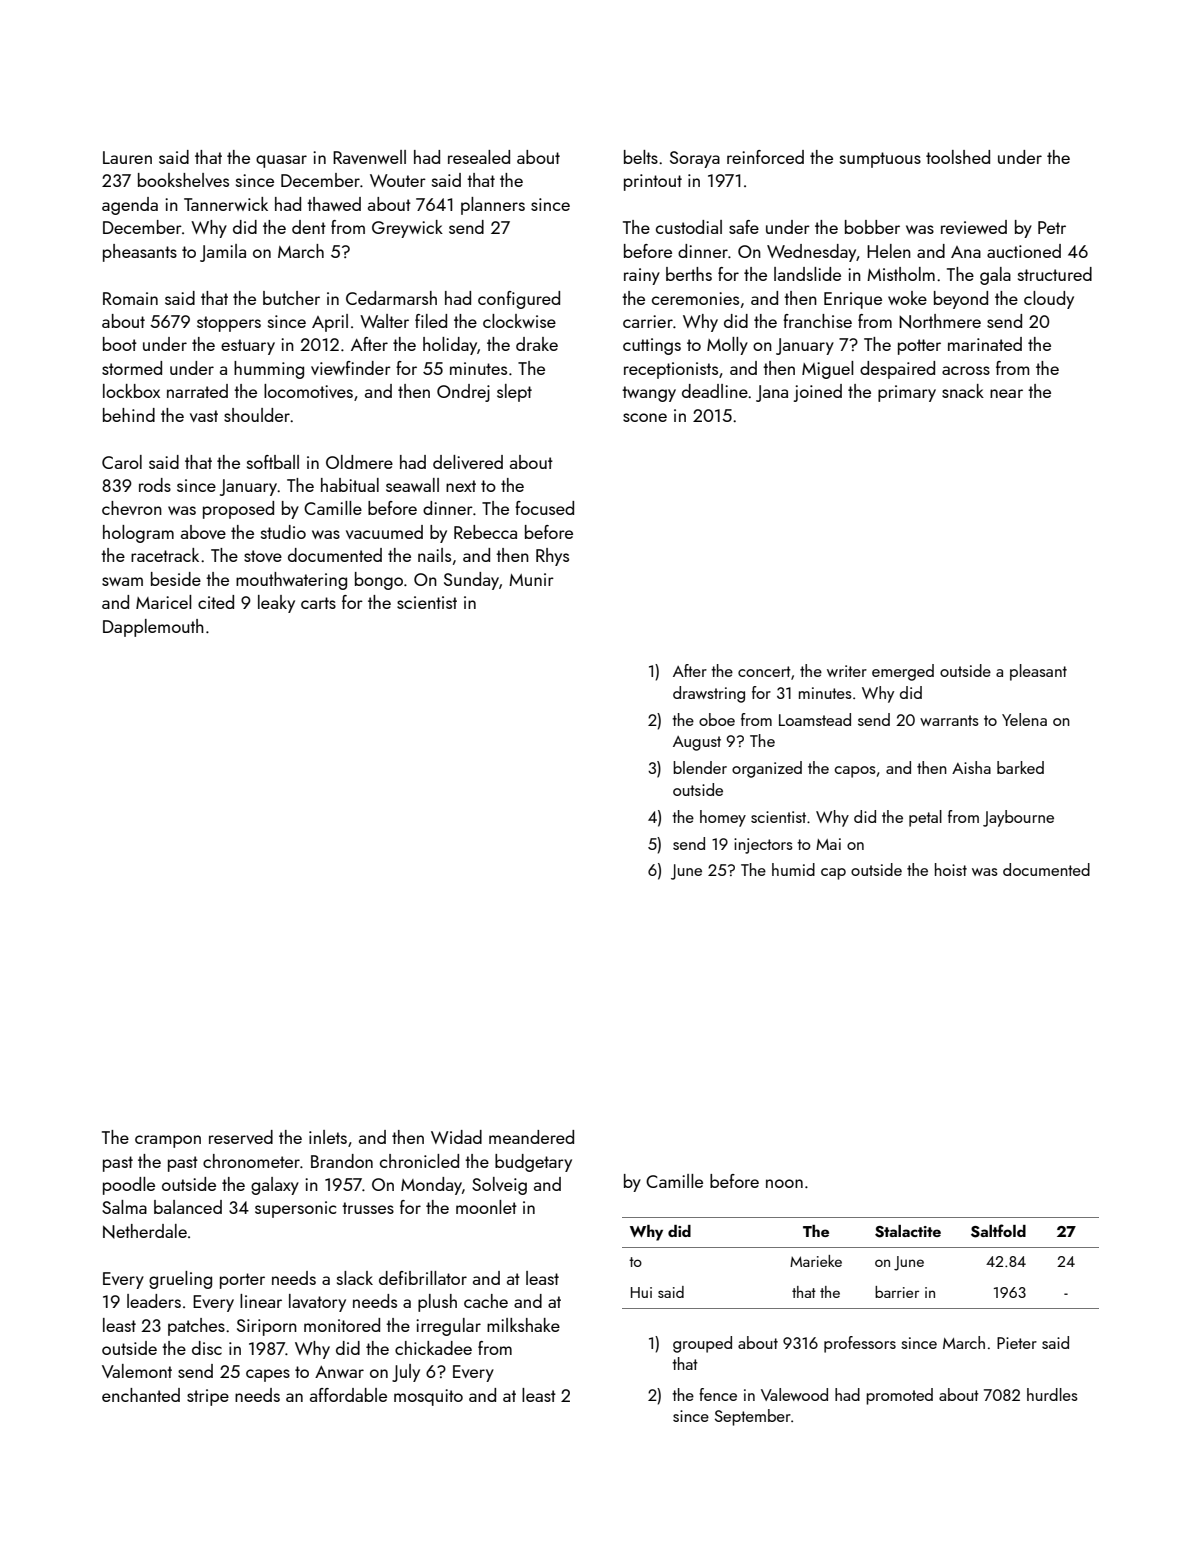  What do you see at coordinates (645, 417) in the screenshot?
I see `scone` at bounding box center [645, 417].
